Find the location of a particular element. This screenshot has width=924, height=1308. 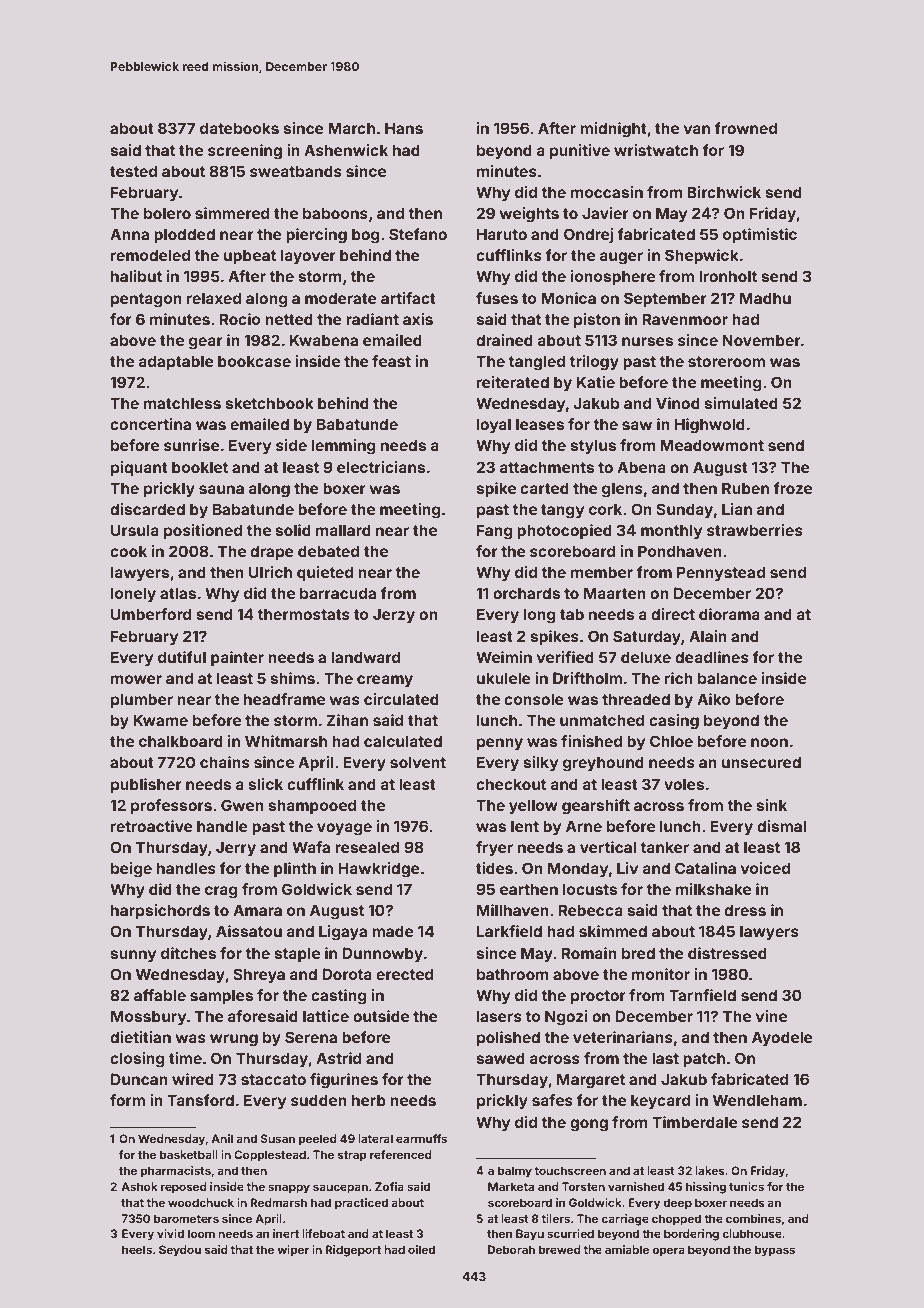

harpsichords is located at coordinates (160, 911).
